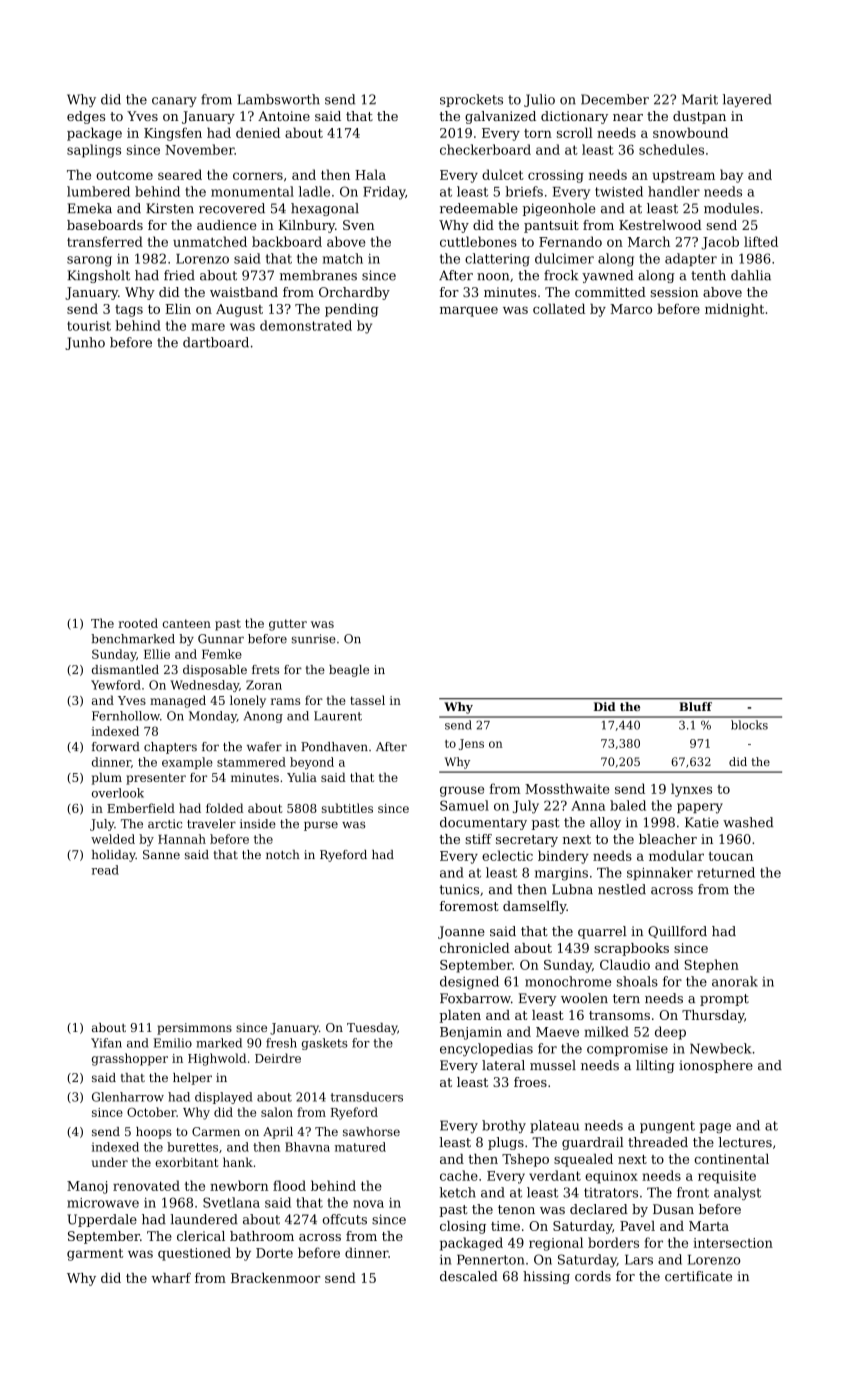 The width and height of the screenshot is (849, 1400). I want to click on sprockets, so click(471, 100).
